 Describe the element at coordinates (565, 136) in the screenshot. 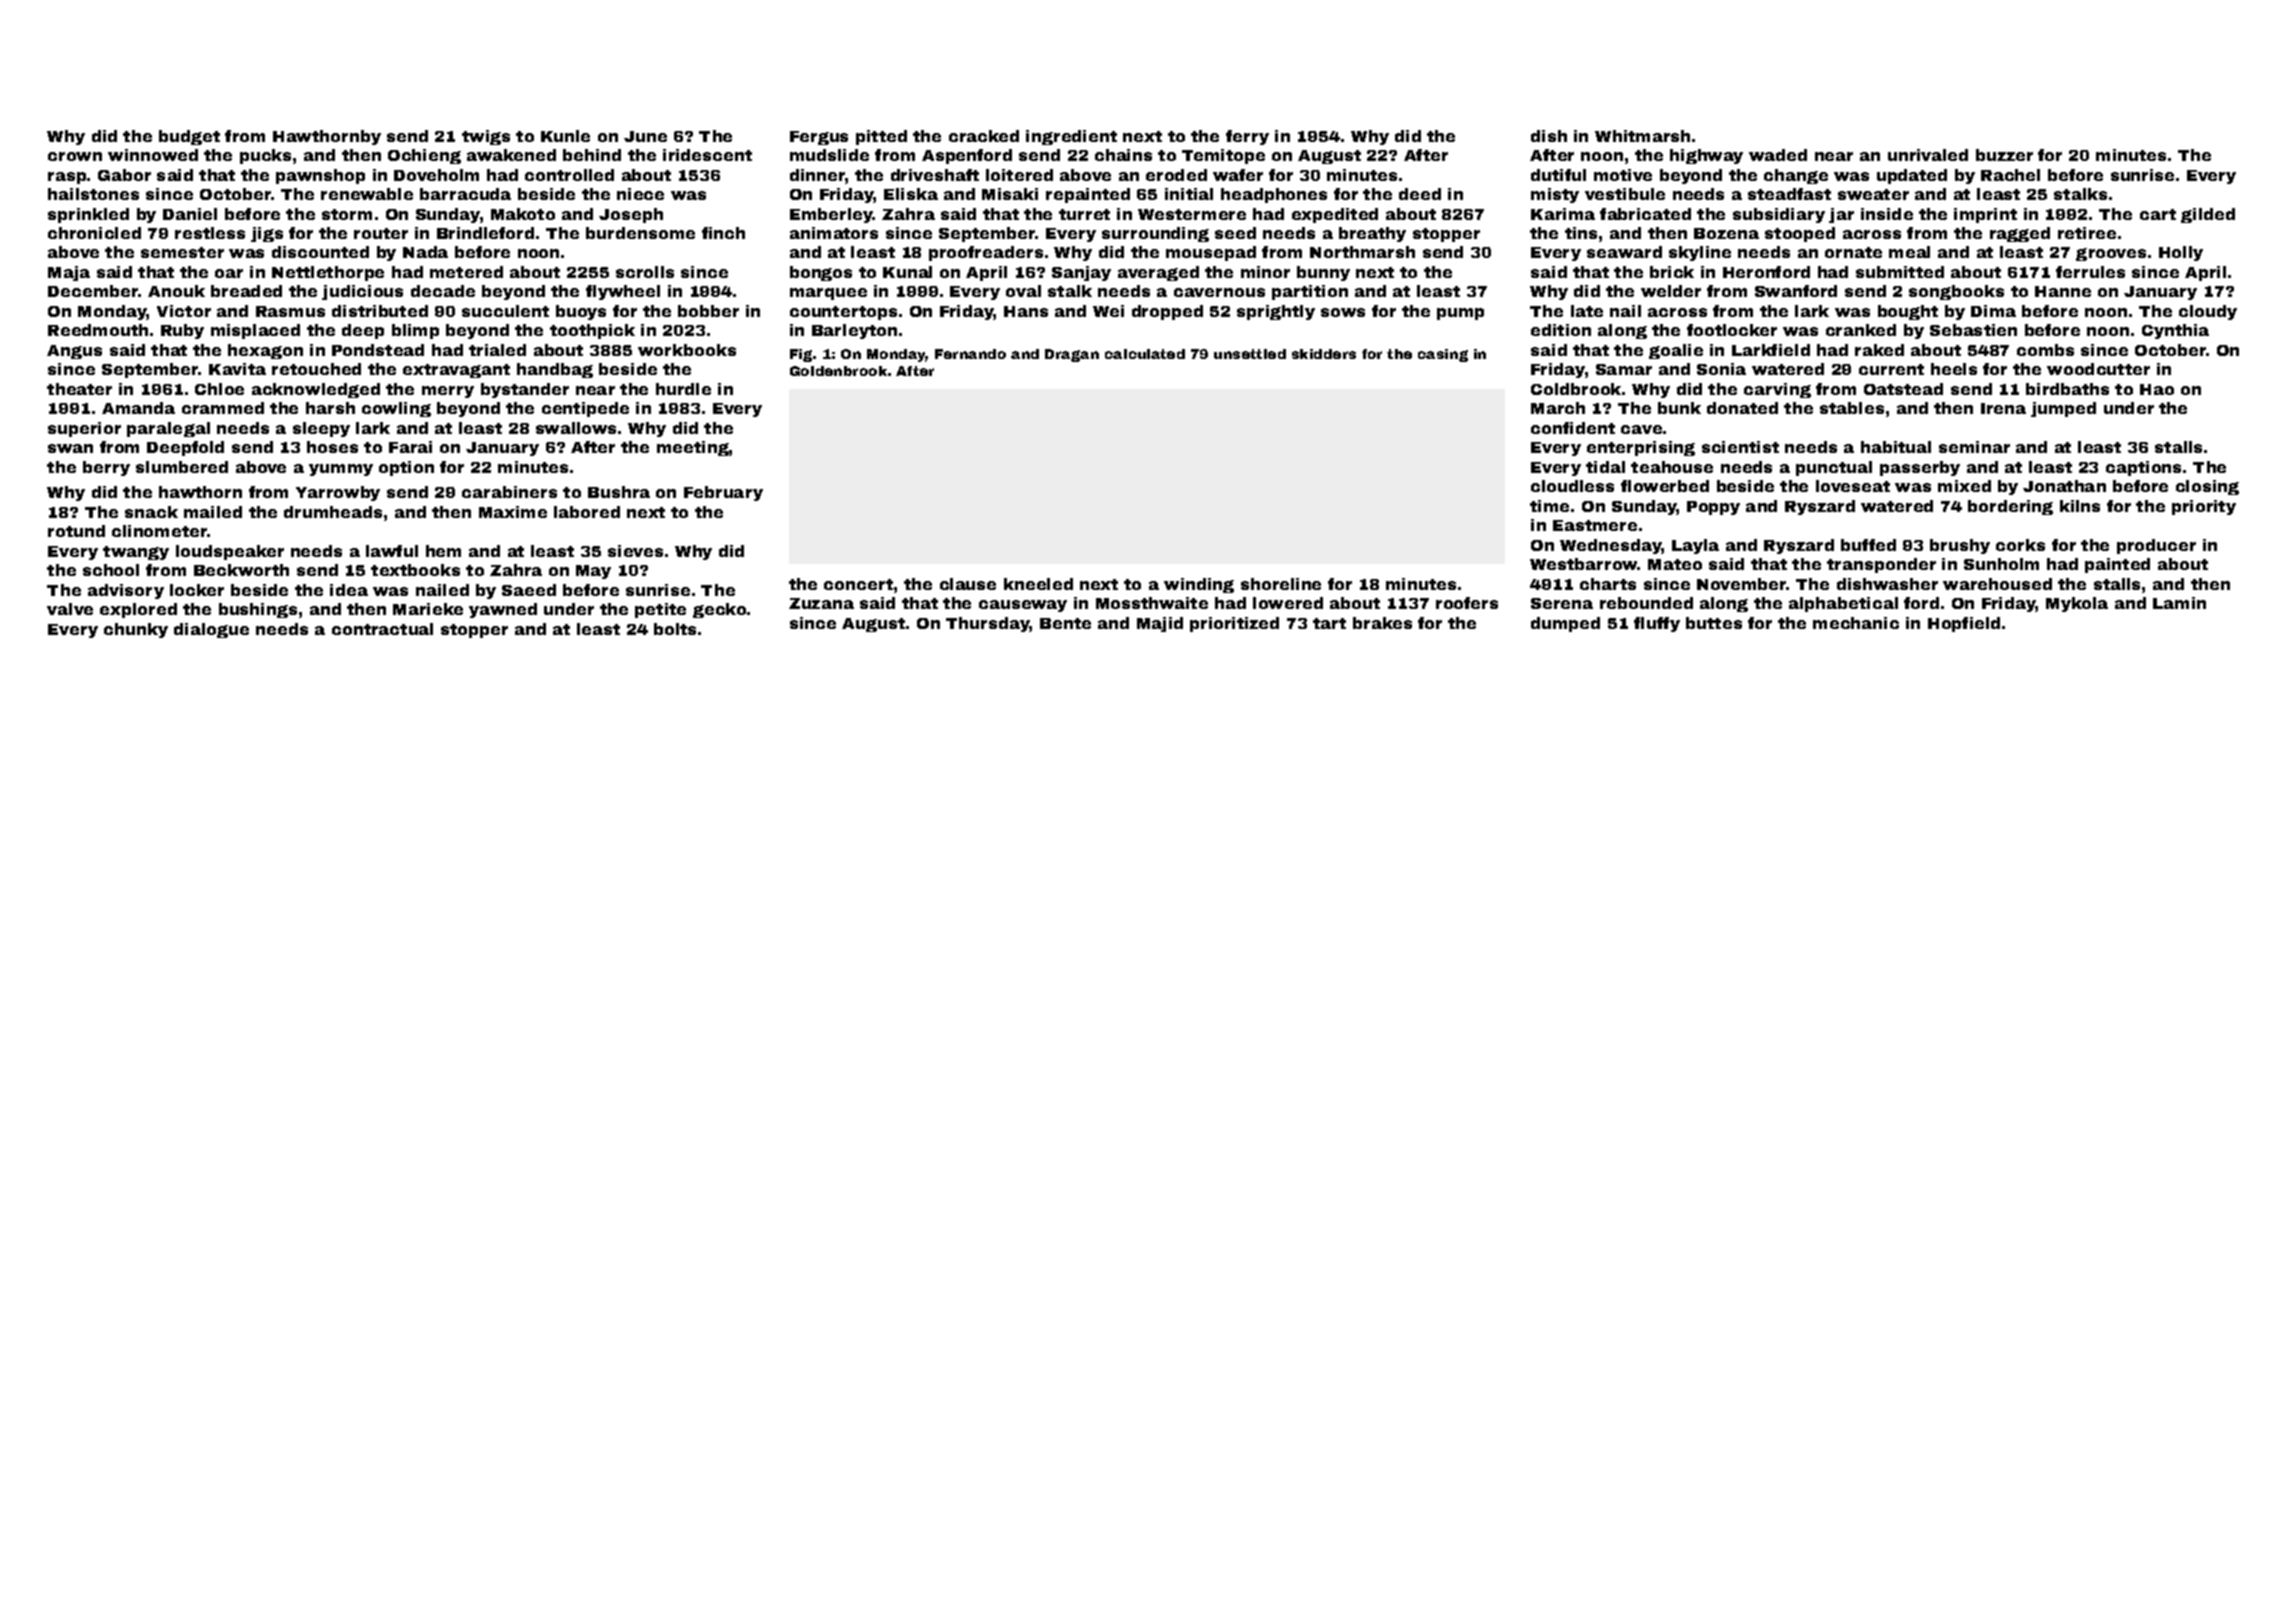

I see `Kunle` at that location.
